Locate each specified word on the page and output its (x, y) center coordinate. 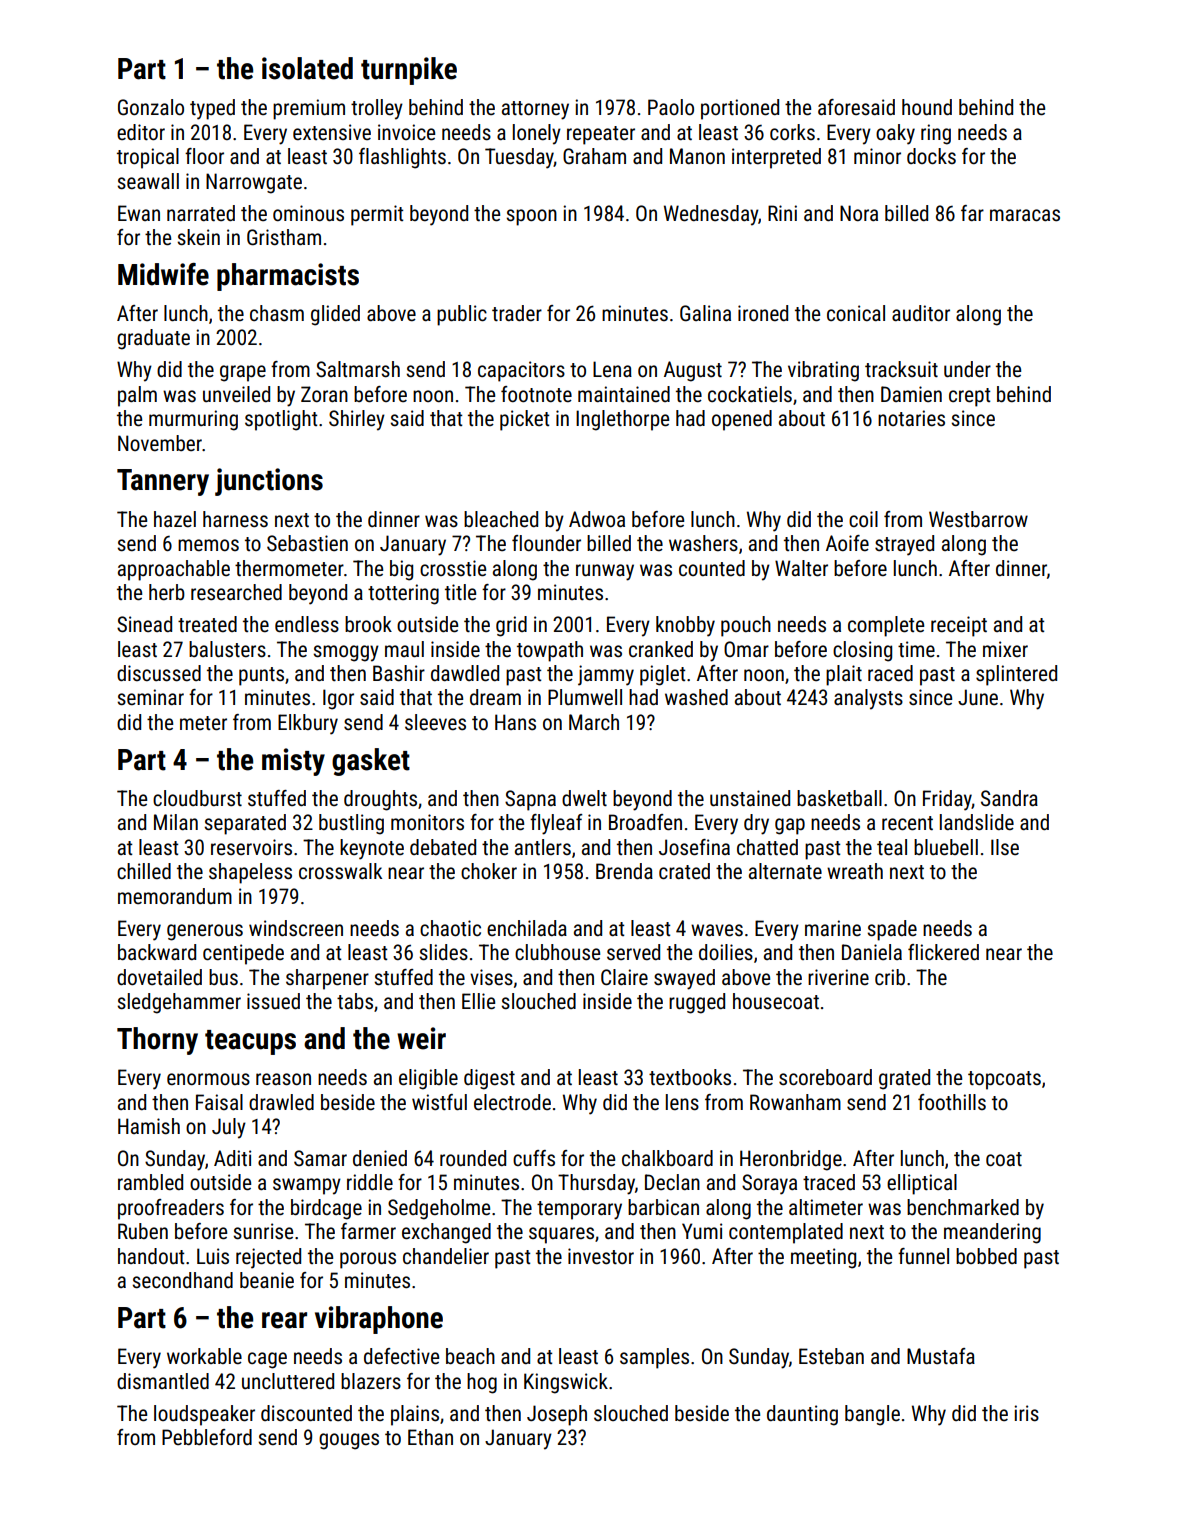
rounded (473, 1158)
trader (517, 313)
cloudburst (197, 798)
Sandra (1009, 798)
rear (284, 1320)
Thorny (157, 1041)
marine (833, 928)
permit (377, 215)
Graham (594, 156)
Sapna (530, 800)
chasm (277, 313)
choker (489, 871)
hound (927, 107)
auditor (921, 313)
